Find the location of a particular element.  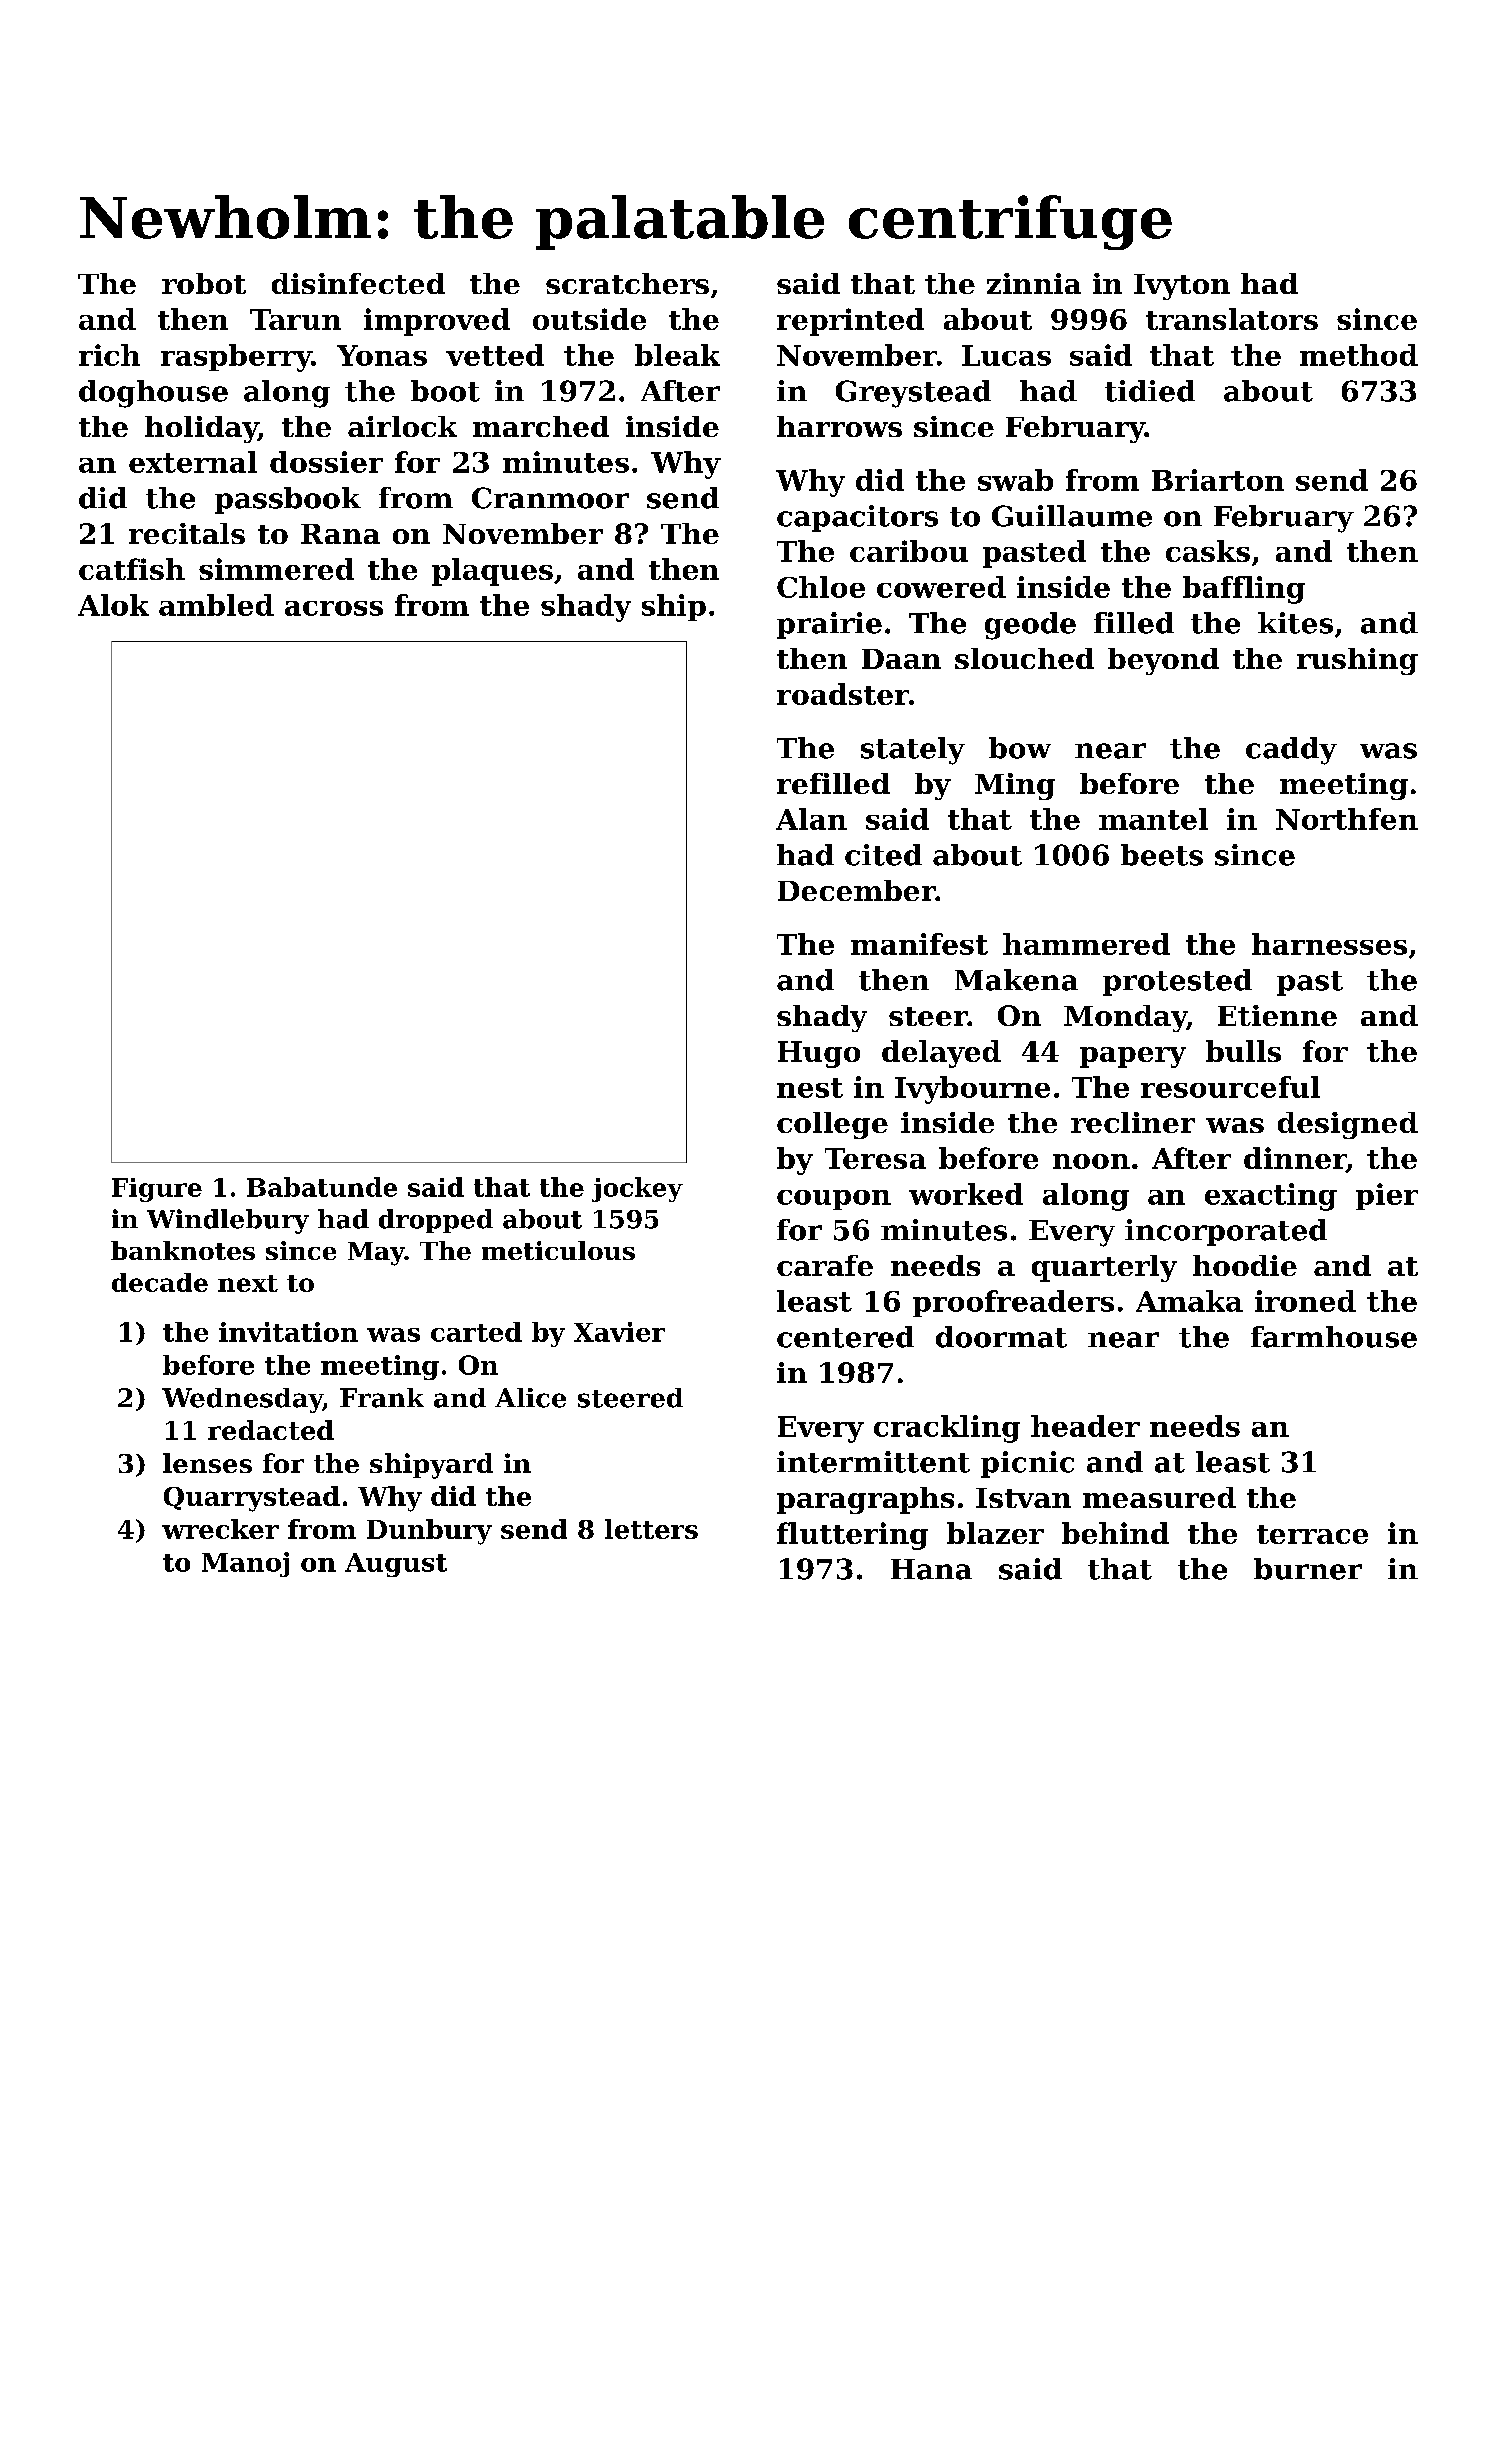

marched is located at coordinates (541, 426).
